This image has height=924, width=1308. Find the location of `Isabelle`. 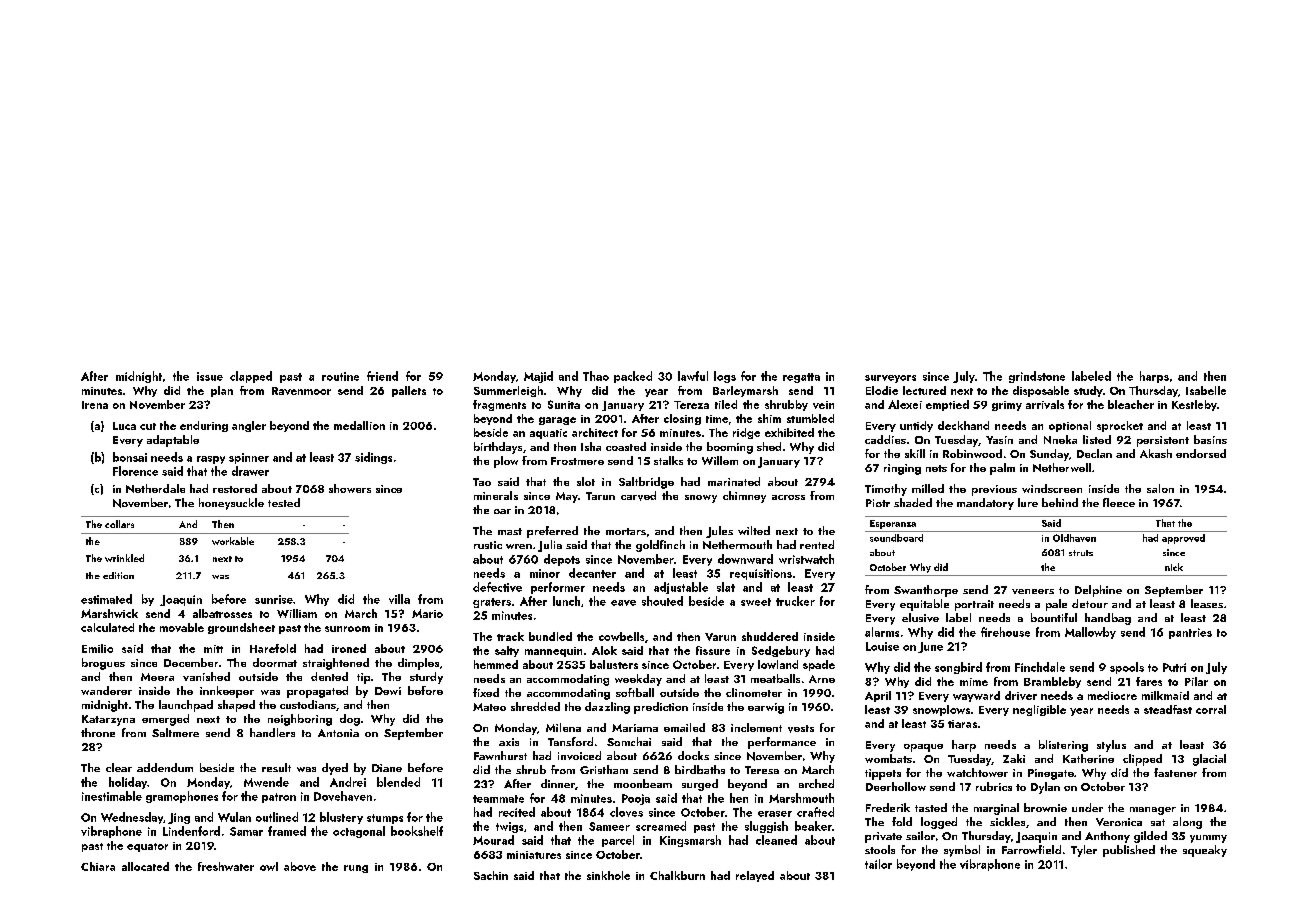

Isabelle is located at coordinates (1206, 390).
